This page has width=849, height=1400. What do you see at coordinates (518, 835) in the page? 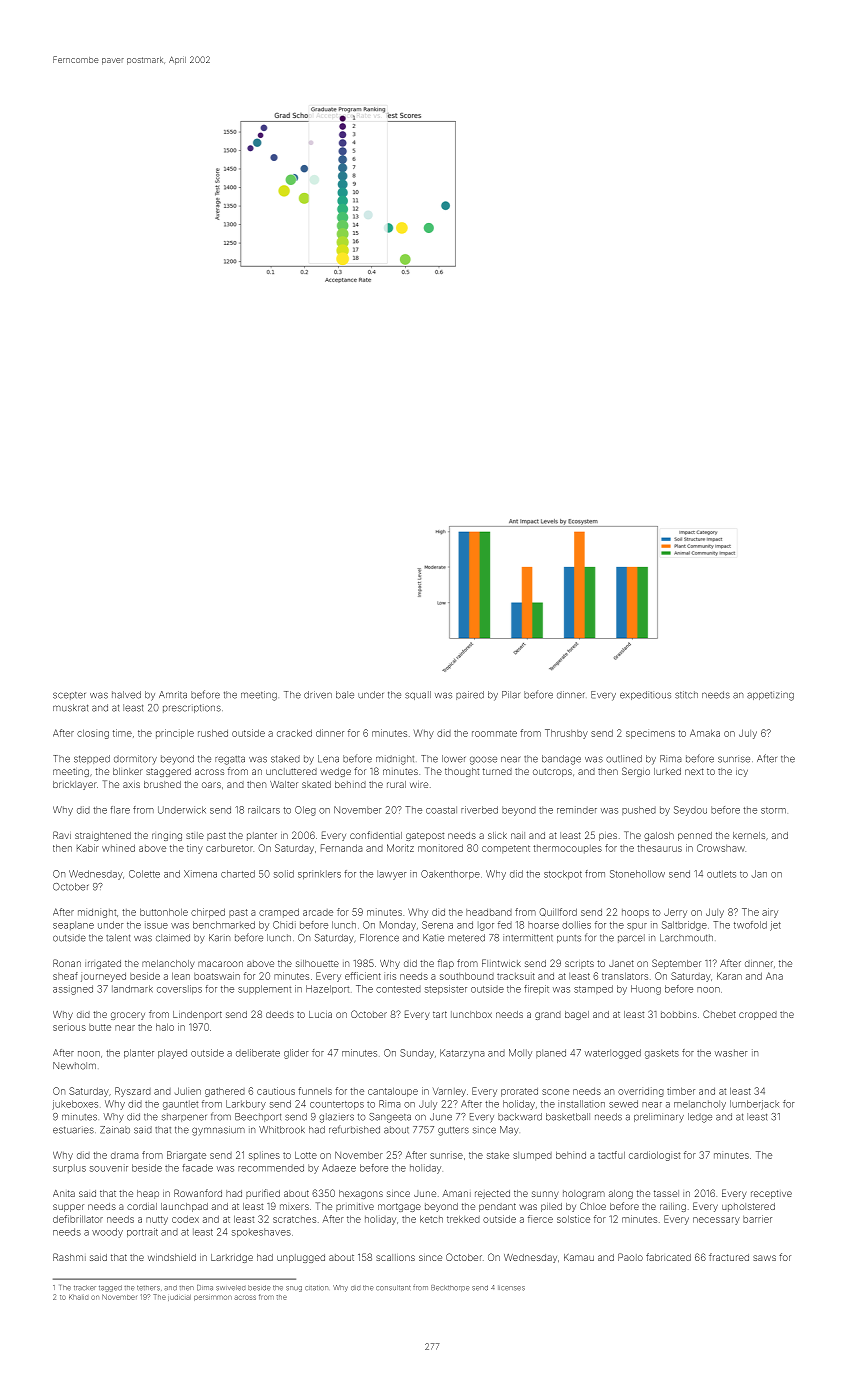
I see `nail` at bounding box center [518, 835].
